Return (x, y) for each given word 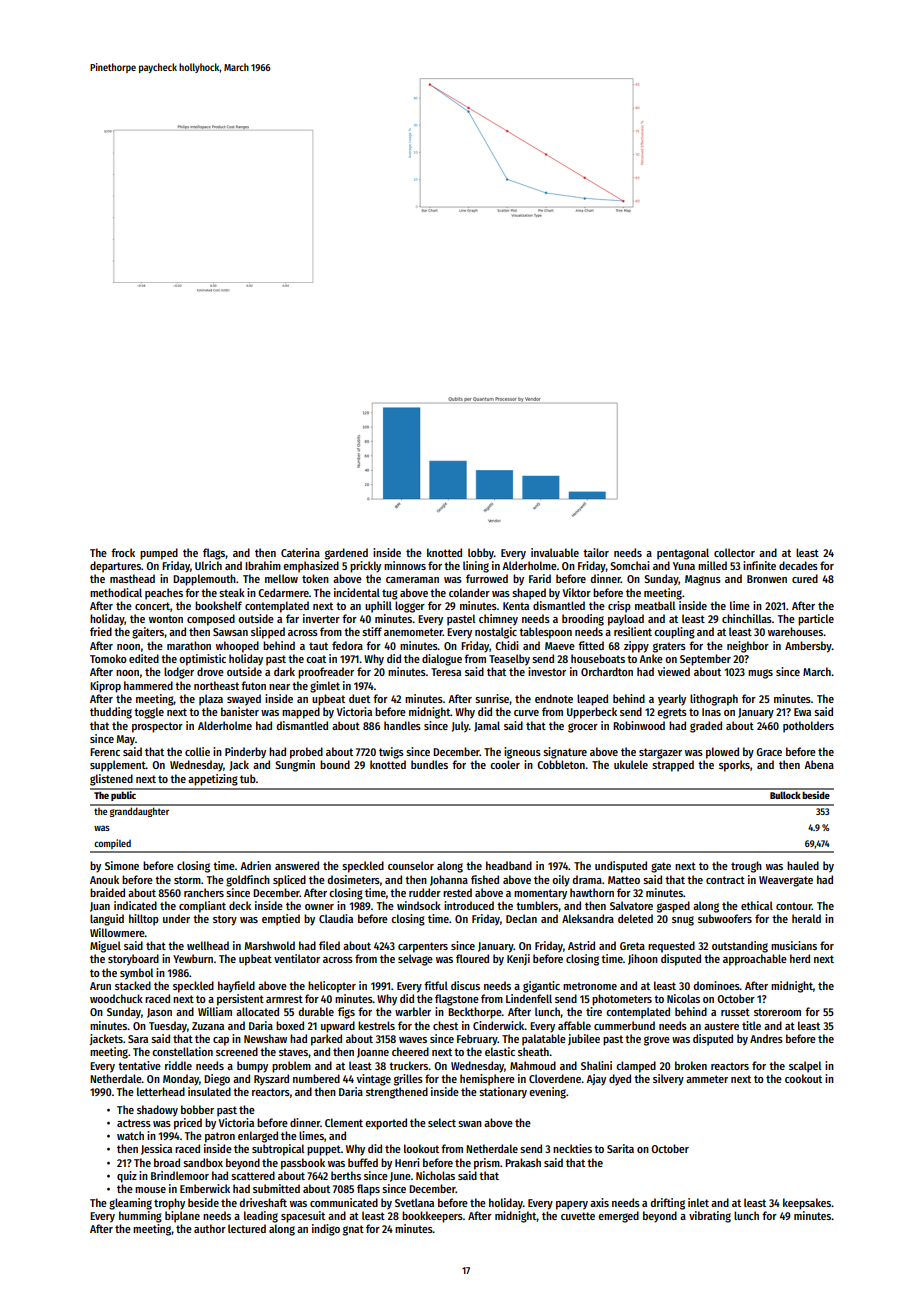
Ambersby (808, 647)
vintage (373, 1080)
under (176, 918)
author (210, 1228)
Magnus (703, 580)
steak (232, 592)
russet (735, 1012)
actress (134, 1123)
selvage (415, 960)
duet (359, 698)
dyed (620, 1080)
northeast (216, 685)
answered (297, 865)
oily (561, 881)
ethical (757, 905)
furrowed (487, 578)
